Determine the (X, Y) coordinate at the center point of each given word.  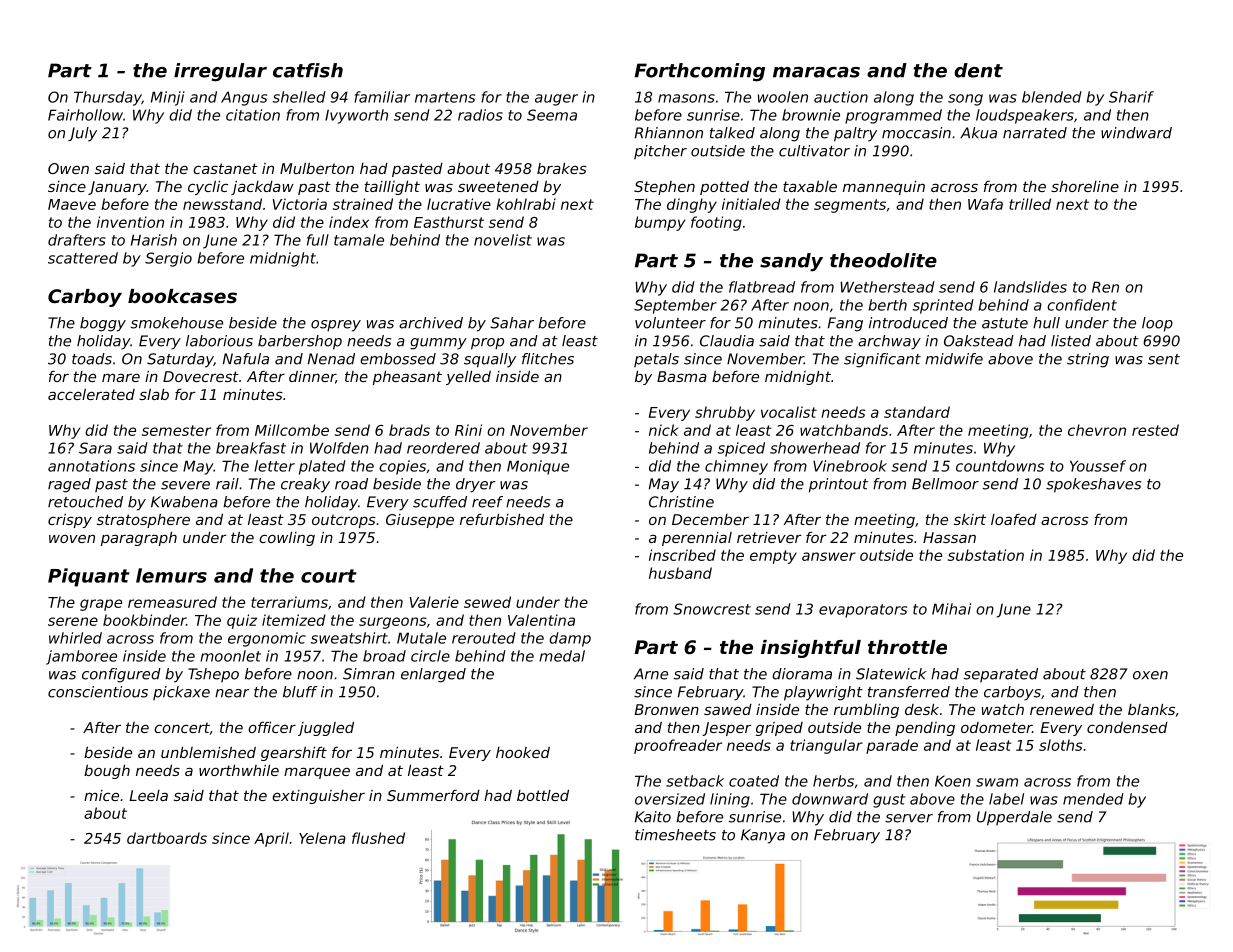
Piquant (89, 577)
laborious (219, 341)
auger (556, 100)
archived (431, 323)
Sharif (1131, 97)
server (909, 818)
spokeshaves (1093, 485)
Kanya (763, 836)
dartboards (167, 838)
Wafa (985, 204)
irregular (220, 72)
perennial (697, 539)
